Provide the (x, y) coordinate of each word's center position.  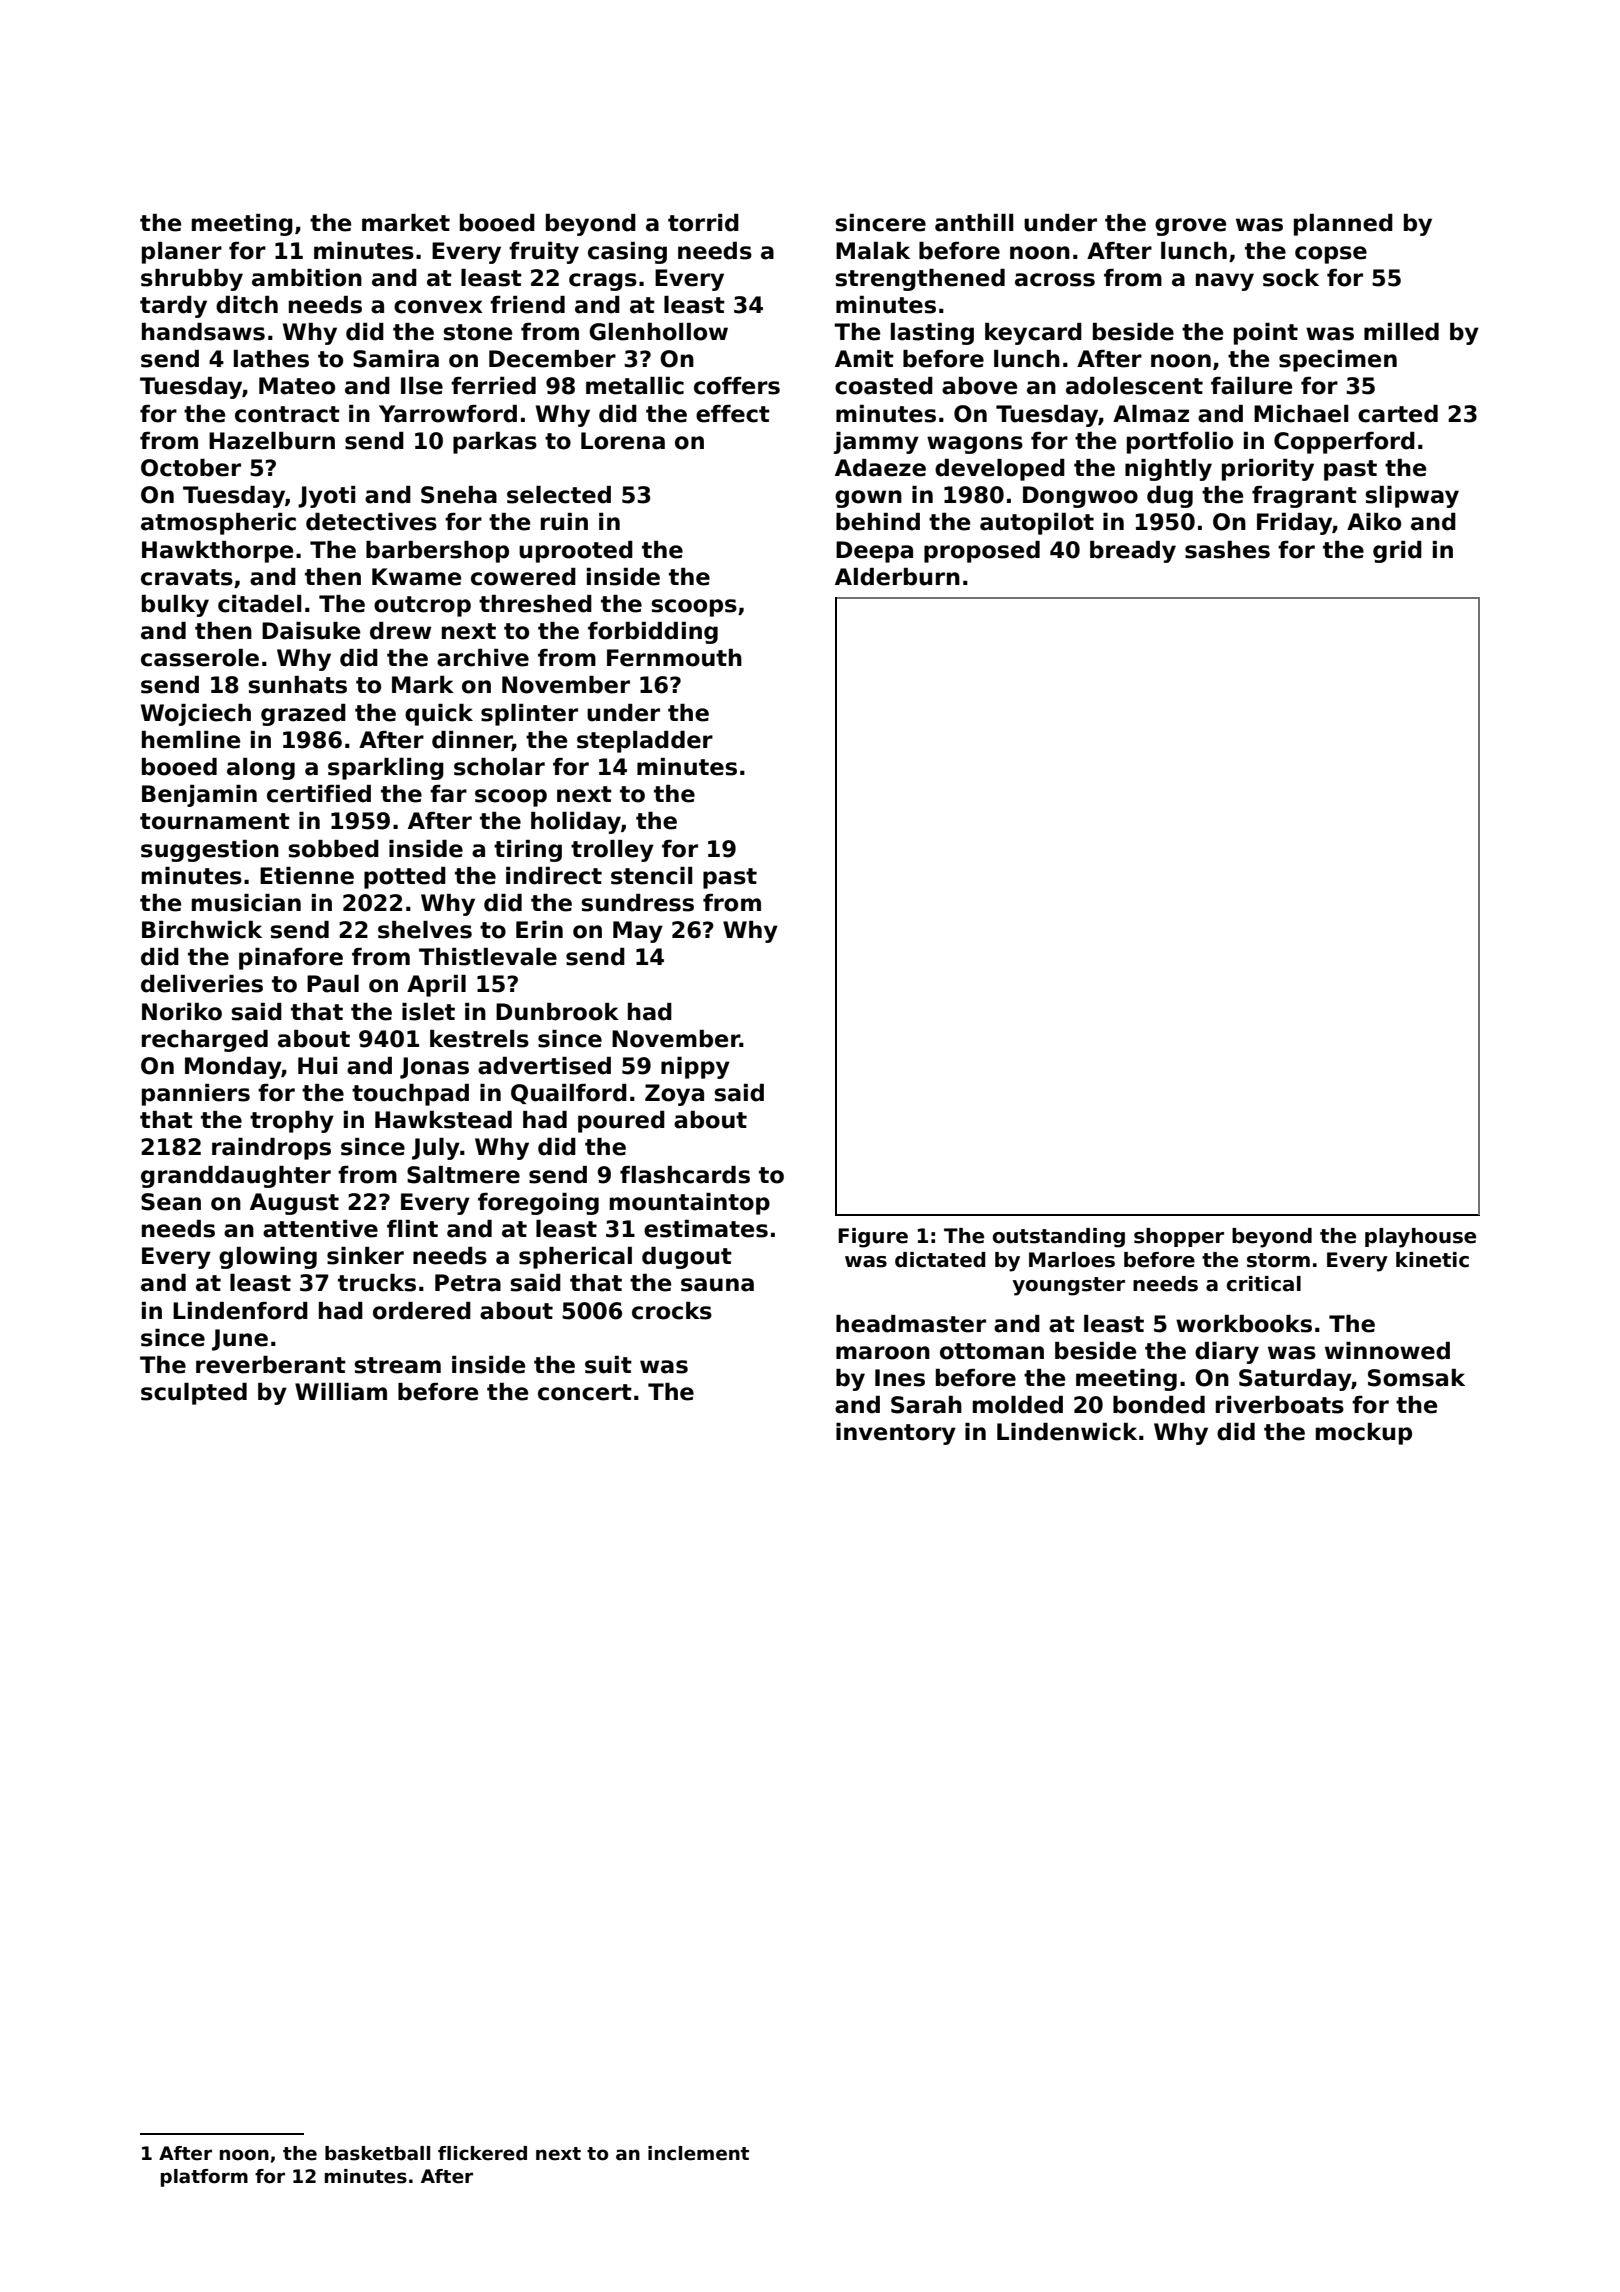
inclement (698, 2153)
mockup (1364, 1434)
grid (1397, 552)
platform (204, 2178)
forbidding (653, 633)
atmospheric (218, 524)
